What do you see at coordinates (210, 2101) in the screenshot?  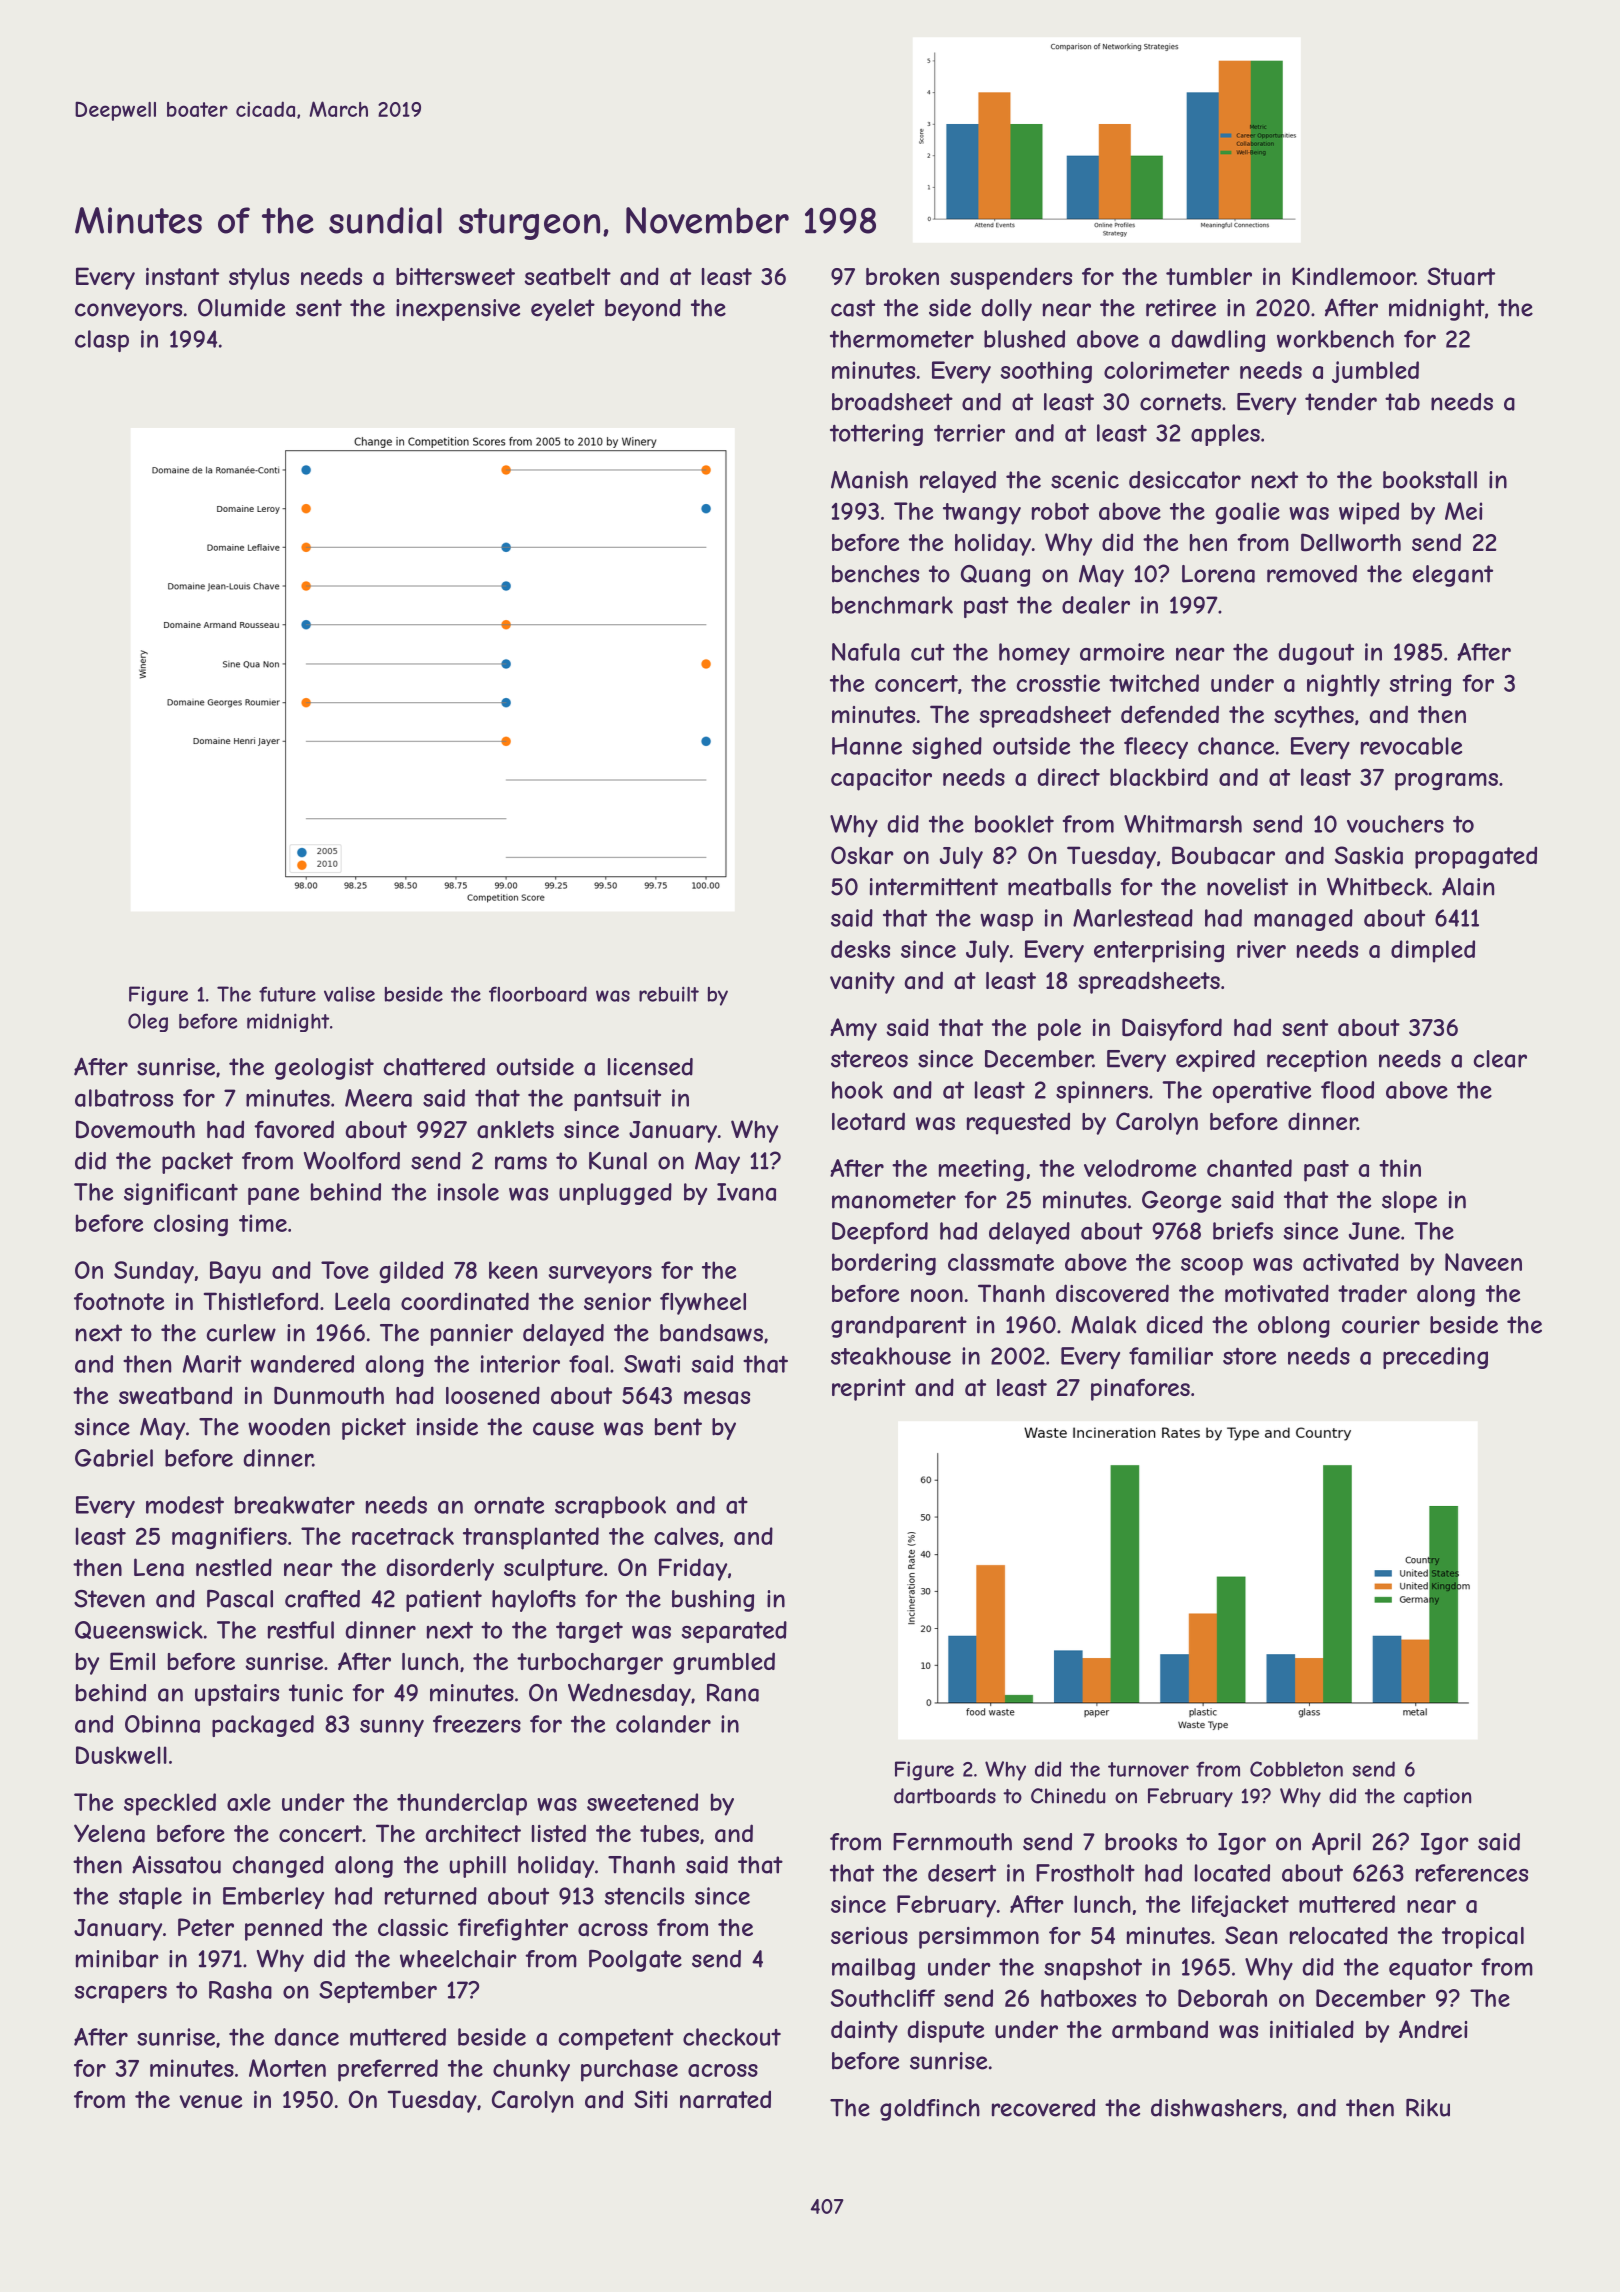 I see `venue` at bounding box center [210, 2101].
